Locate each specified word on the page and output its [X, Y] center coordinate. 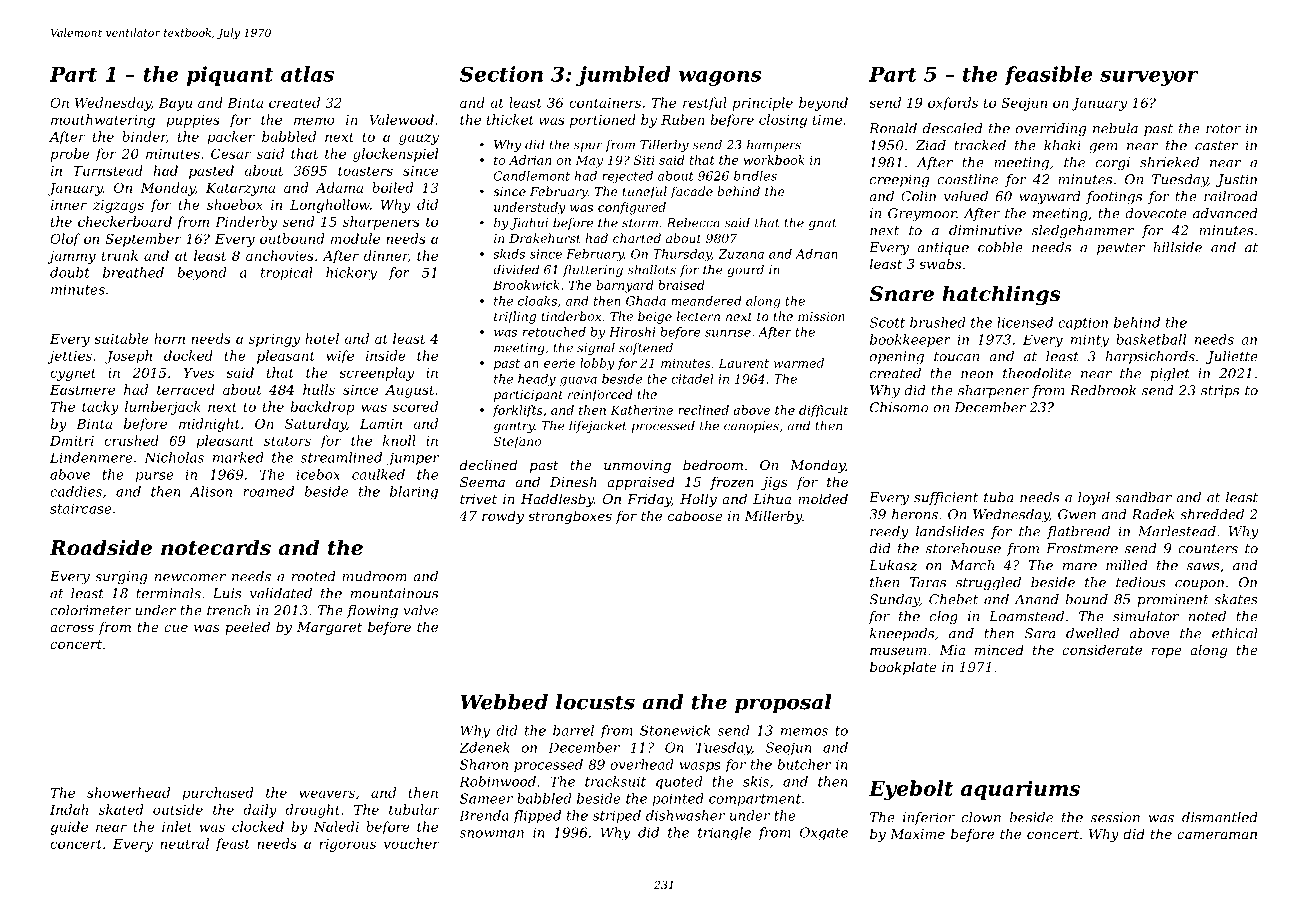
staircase [81, 509]
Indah [69, 809]
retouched [554, 332]
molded [823, 498]
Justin [1236, 180]
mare [1080, 567]
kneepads [902, 634]
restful [705, 104]
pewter [1121, 249]
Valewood [401, 119]
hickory [351, 274]
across [72, 628]
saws [1203, 567]
